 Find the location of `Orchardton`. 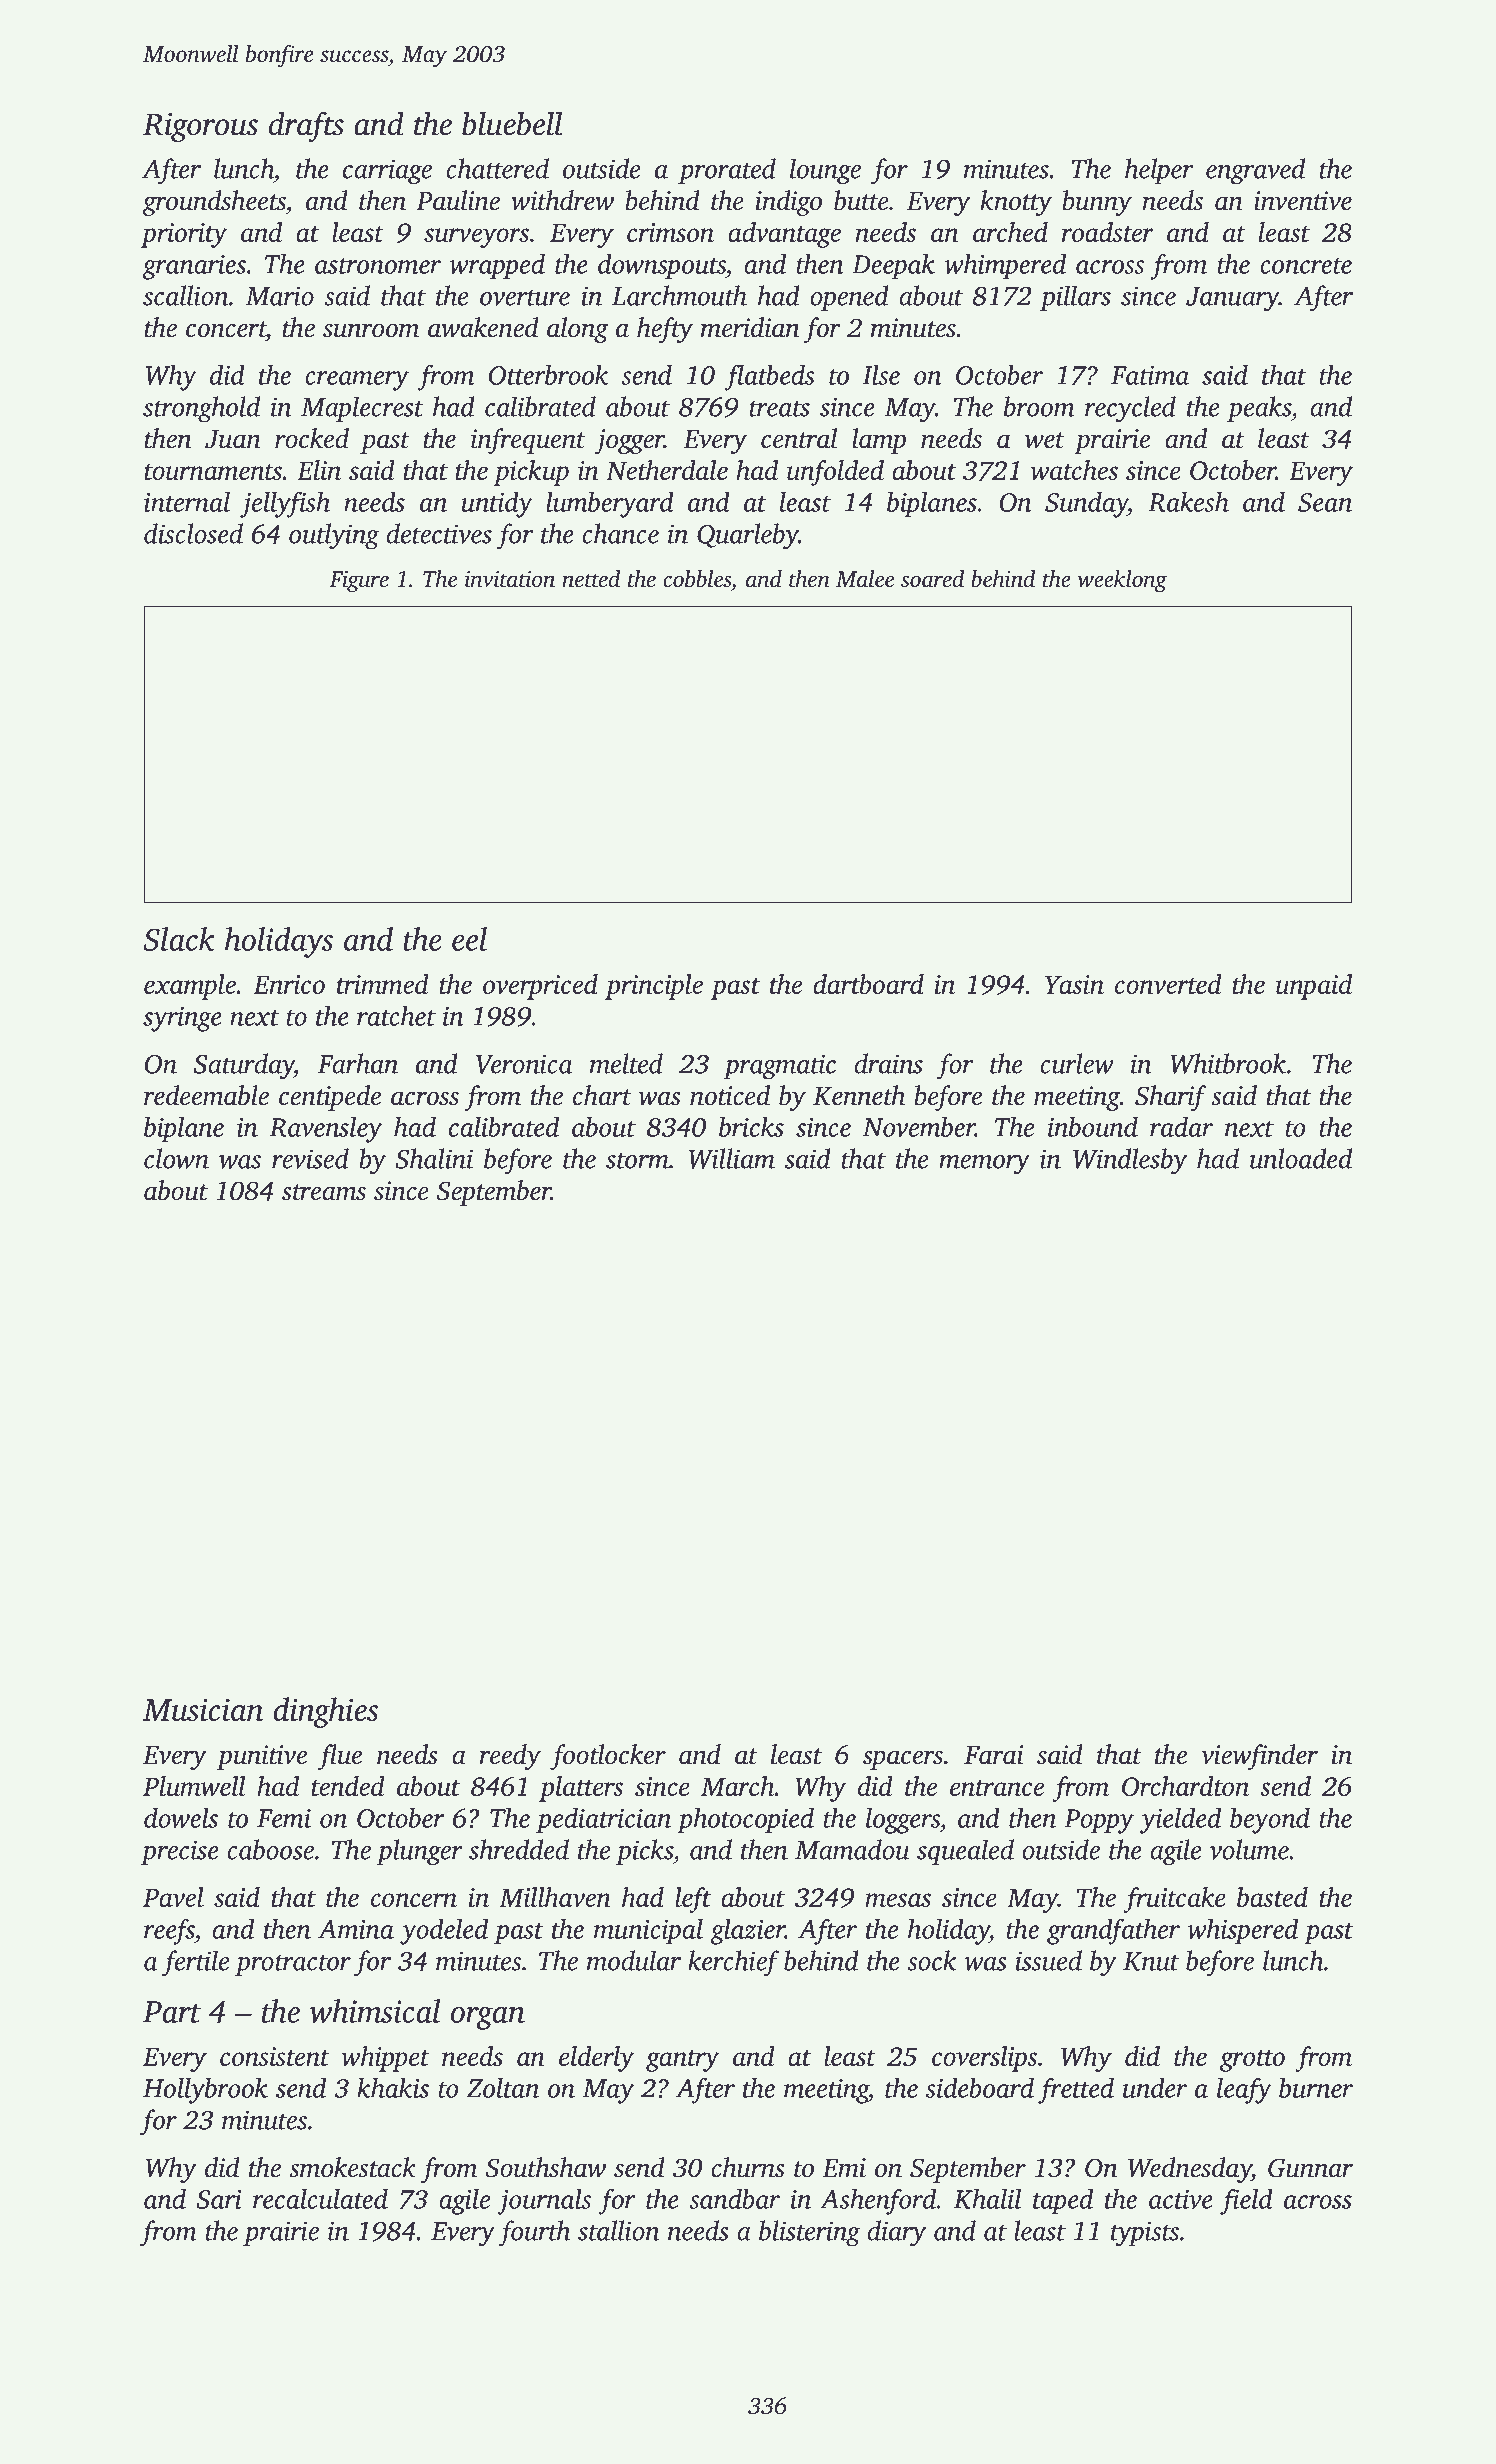

Orchardton is located at coordinates (1185, 1786).
